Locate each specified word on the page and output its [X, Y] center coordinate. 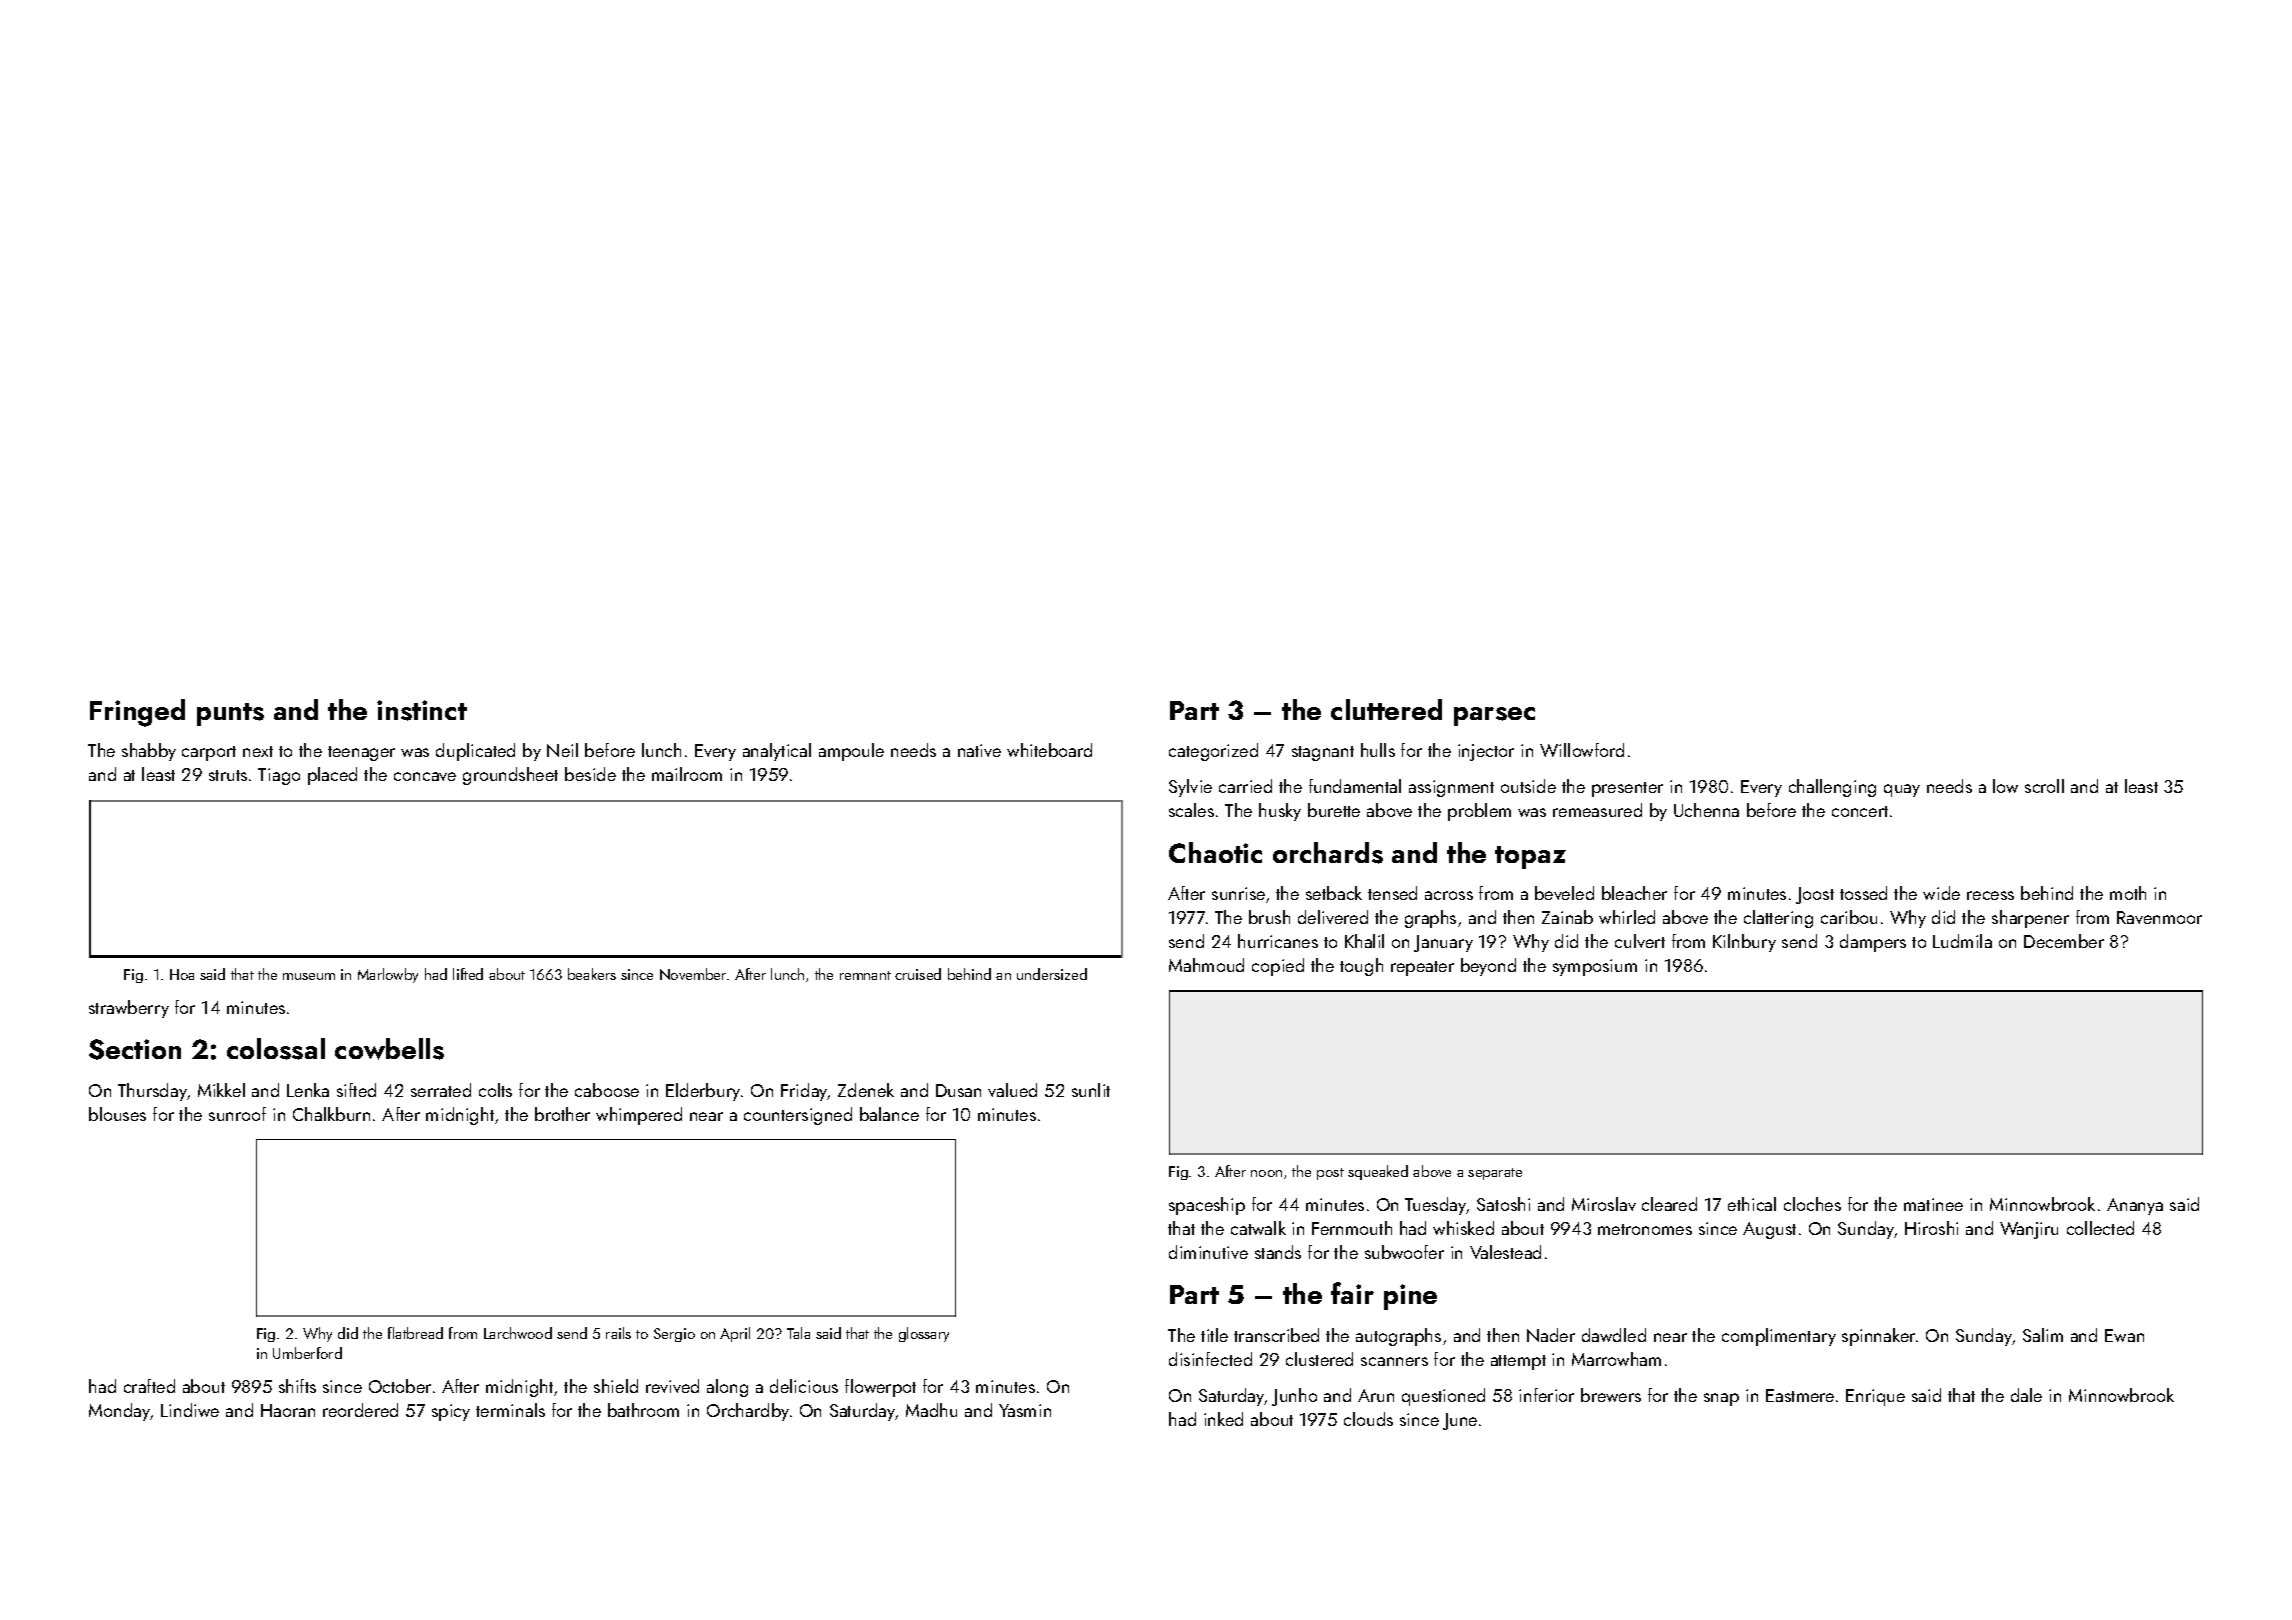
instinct [422, 710]
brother [562, 1114]
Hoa [182, 974]
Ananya [2135, 1206]
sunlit [1091, 1090]
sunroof [237, 1114]
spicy [451, 1412]
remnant [865, 975]
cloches [1812, 1204]
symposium [1595, 967]
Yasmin [1025, 1410]
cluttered [1386, 709]
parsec [1494, 716]
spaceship [1207, 1206]
